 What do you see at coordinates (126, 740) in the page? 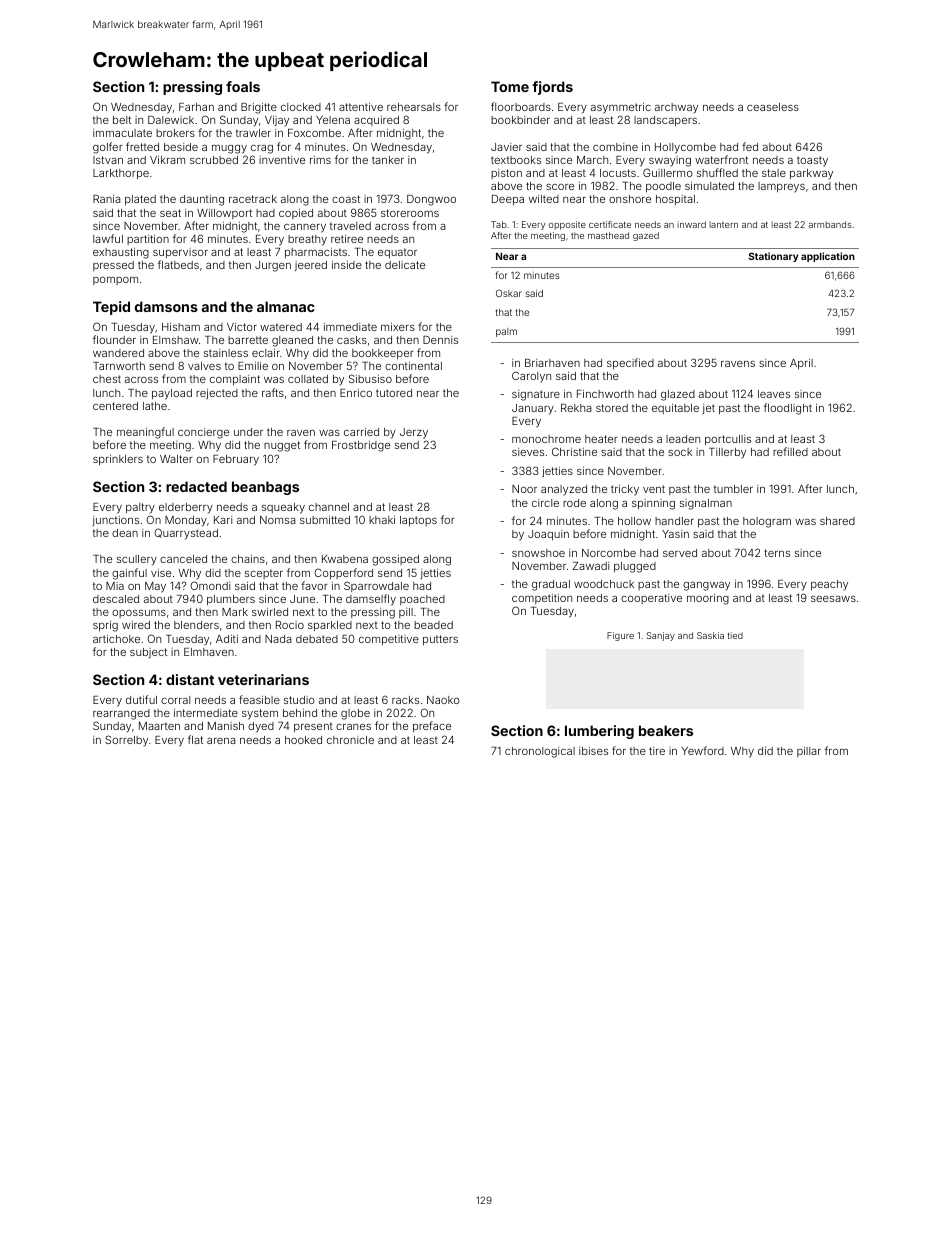
I see `Sorrelby` at bounding box center [126, 740].
